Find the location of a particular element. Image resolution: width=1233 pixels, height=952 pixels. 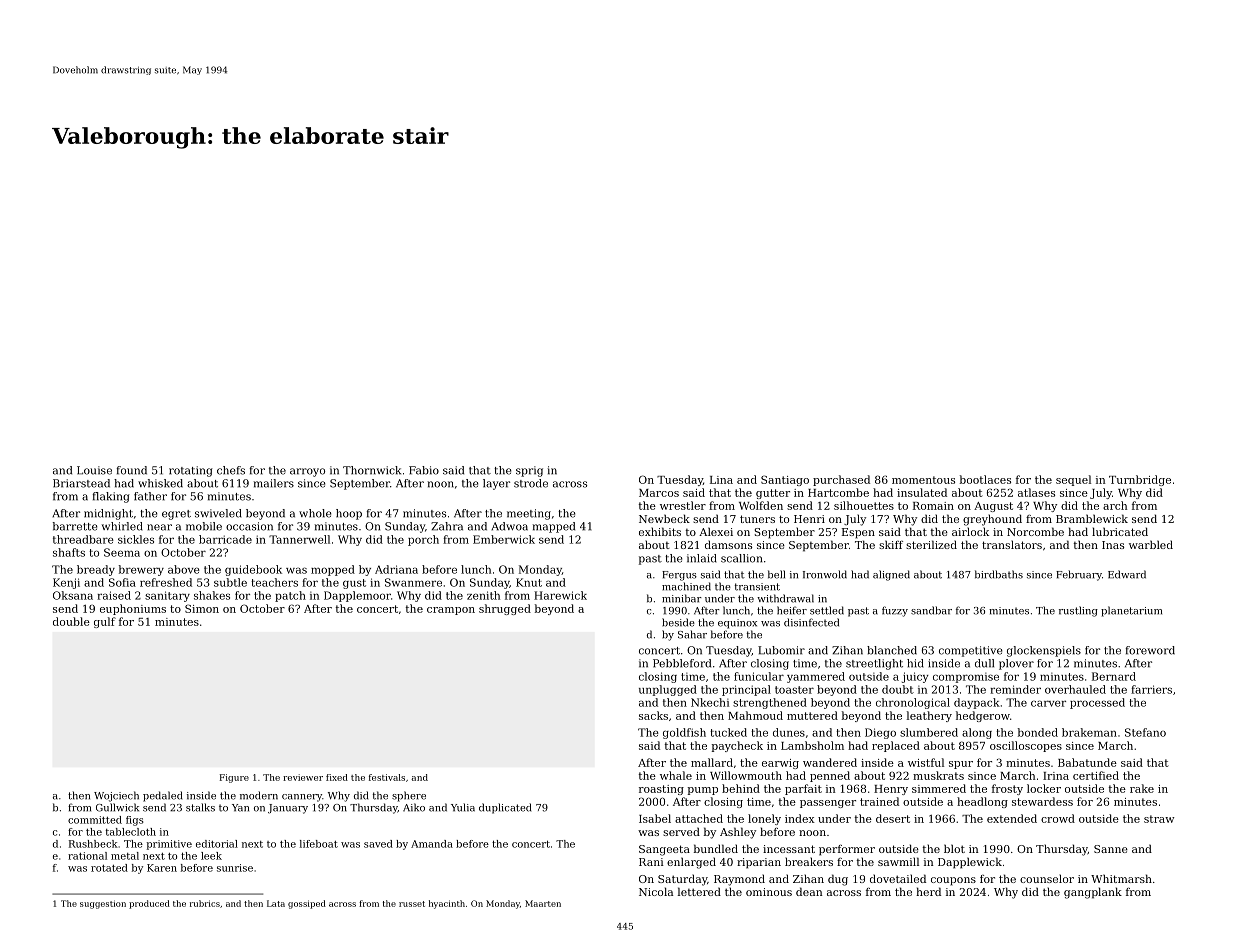

rotated is located at coordinates (109, 868).
